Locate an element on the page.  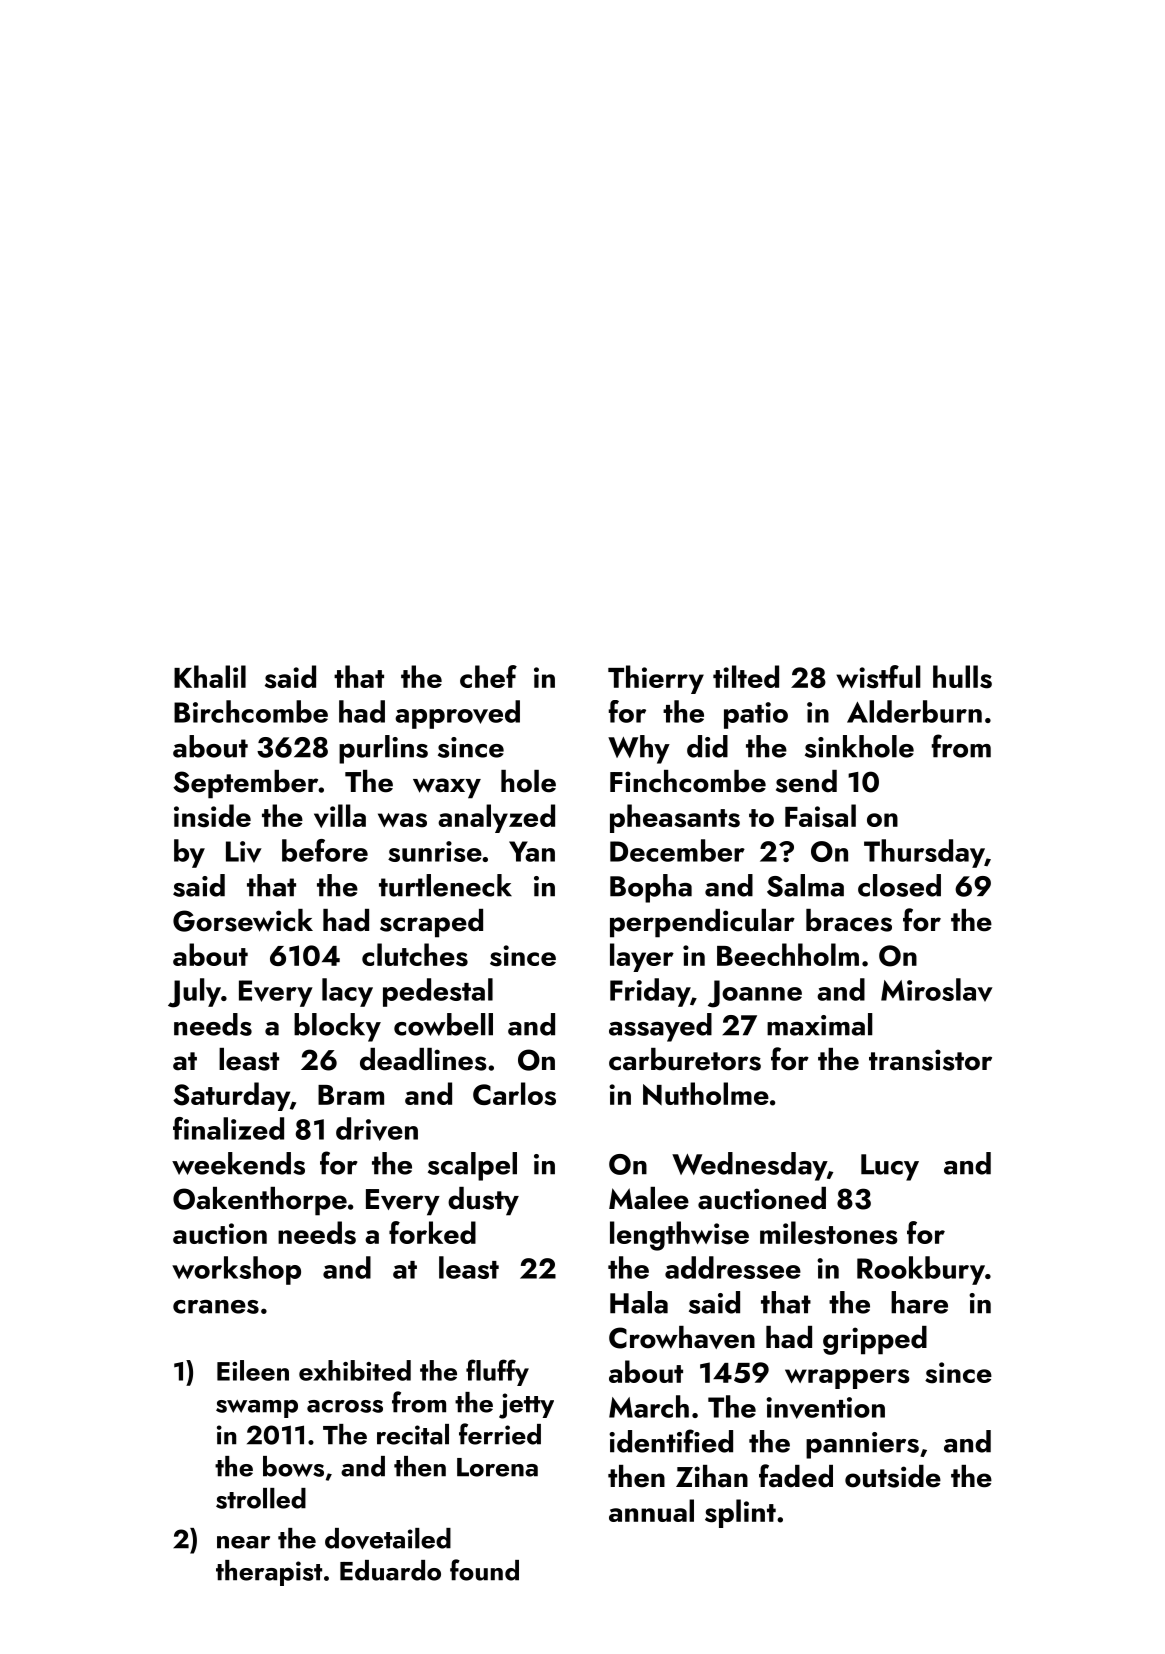
send is located at coordinates (806, 781).
